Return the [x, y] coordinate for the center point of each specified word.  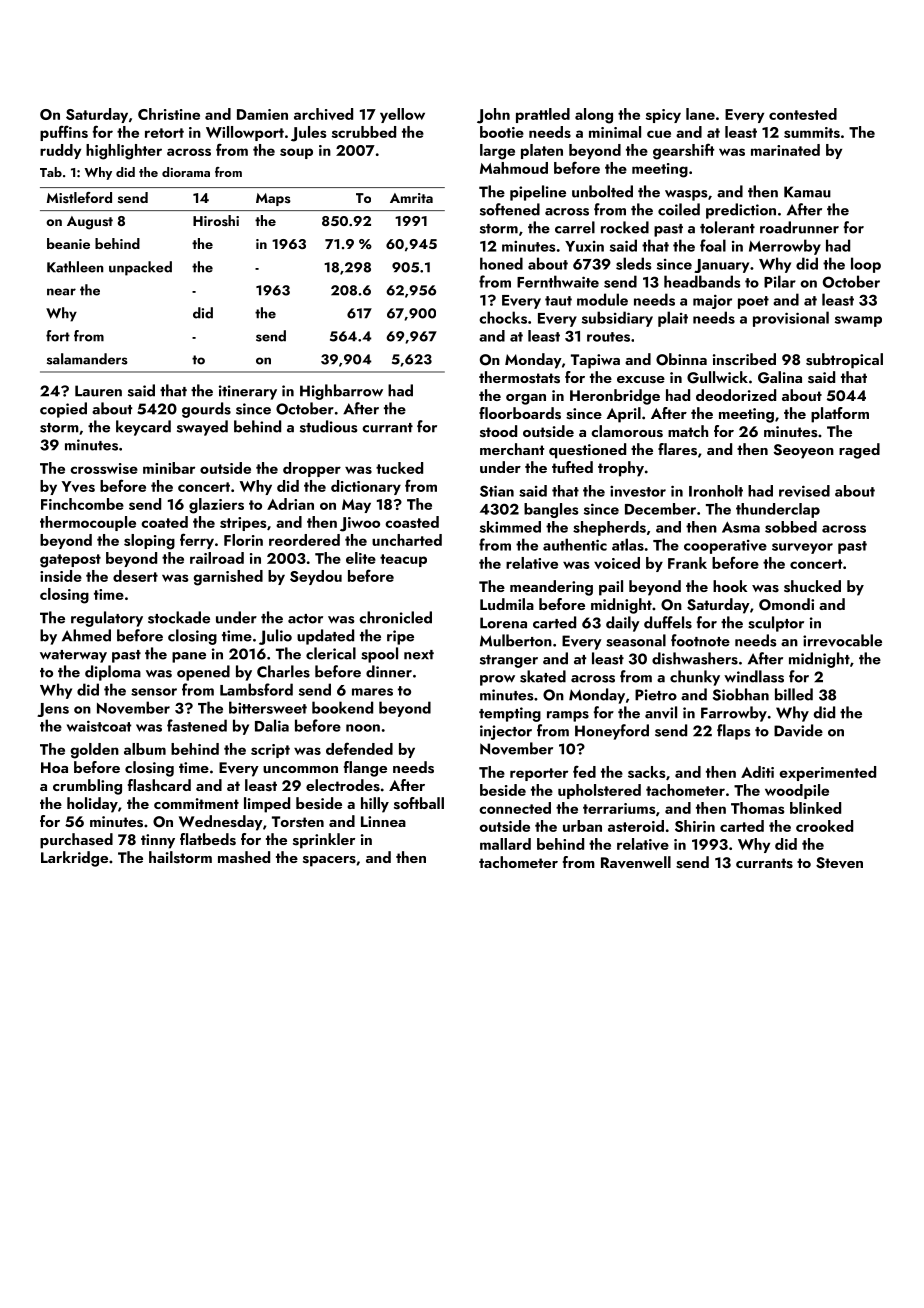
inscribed [744, 359]
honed [501, 263]
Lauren [98, 391]
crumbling [87, 787]
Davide [798, 730]
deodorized [736, 395]
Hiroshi [216, 220]
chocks [503, 317]
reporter [539, 774]
